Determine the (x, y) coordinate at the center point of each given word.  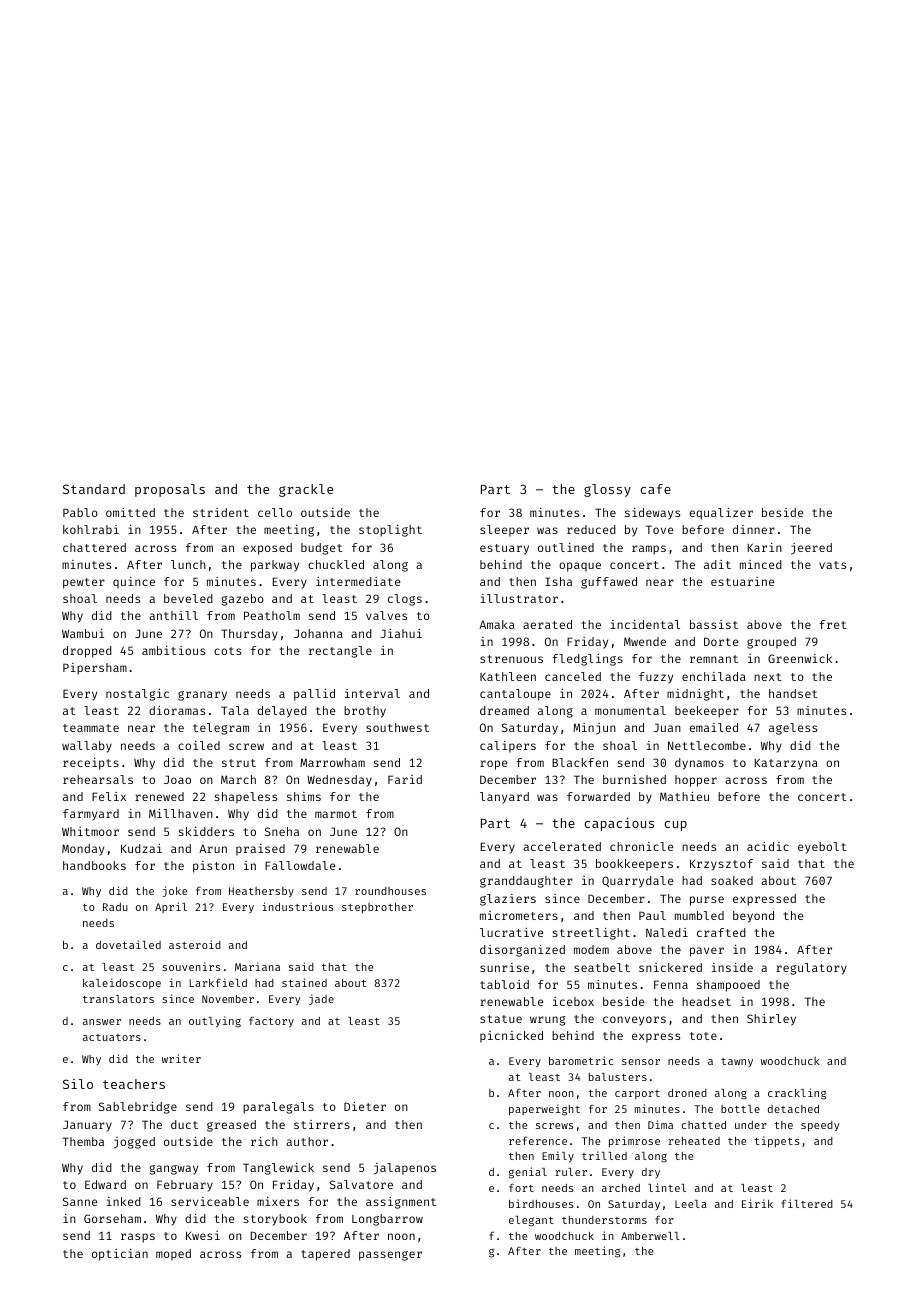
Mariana (257, 966)
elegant (531, 1221)
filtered (807, 1203)
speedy (820, 1126)
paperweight (544, 1110)
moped (173, 1255)
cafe (655, 489)
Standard (94, 489)
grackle (306, 490)
